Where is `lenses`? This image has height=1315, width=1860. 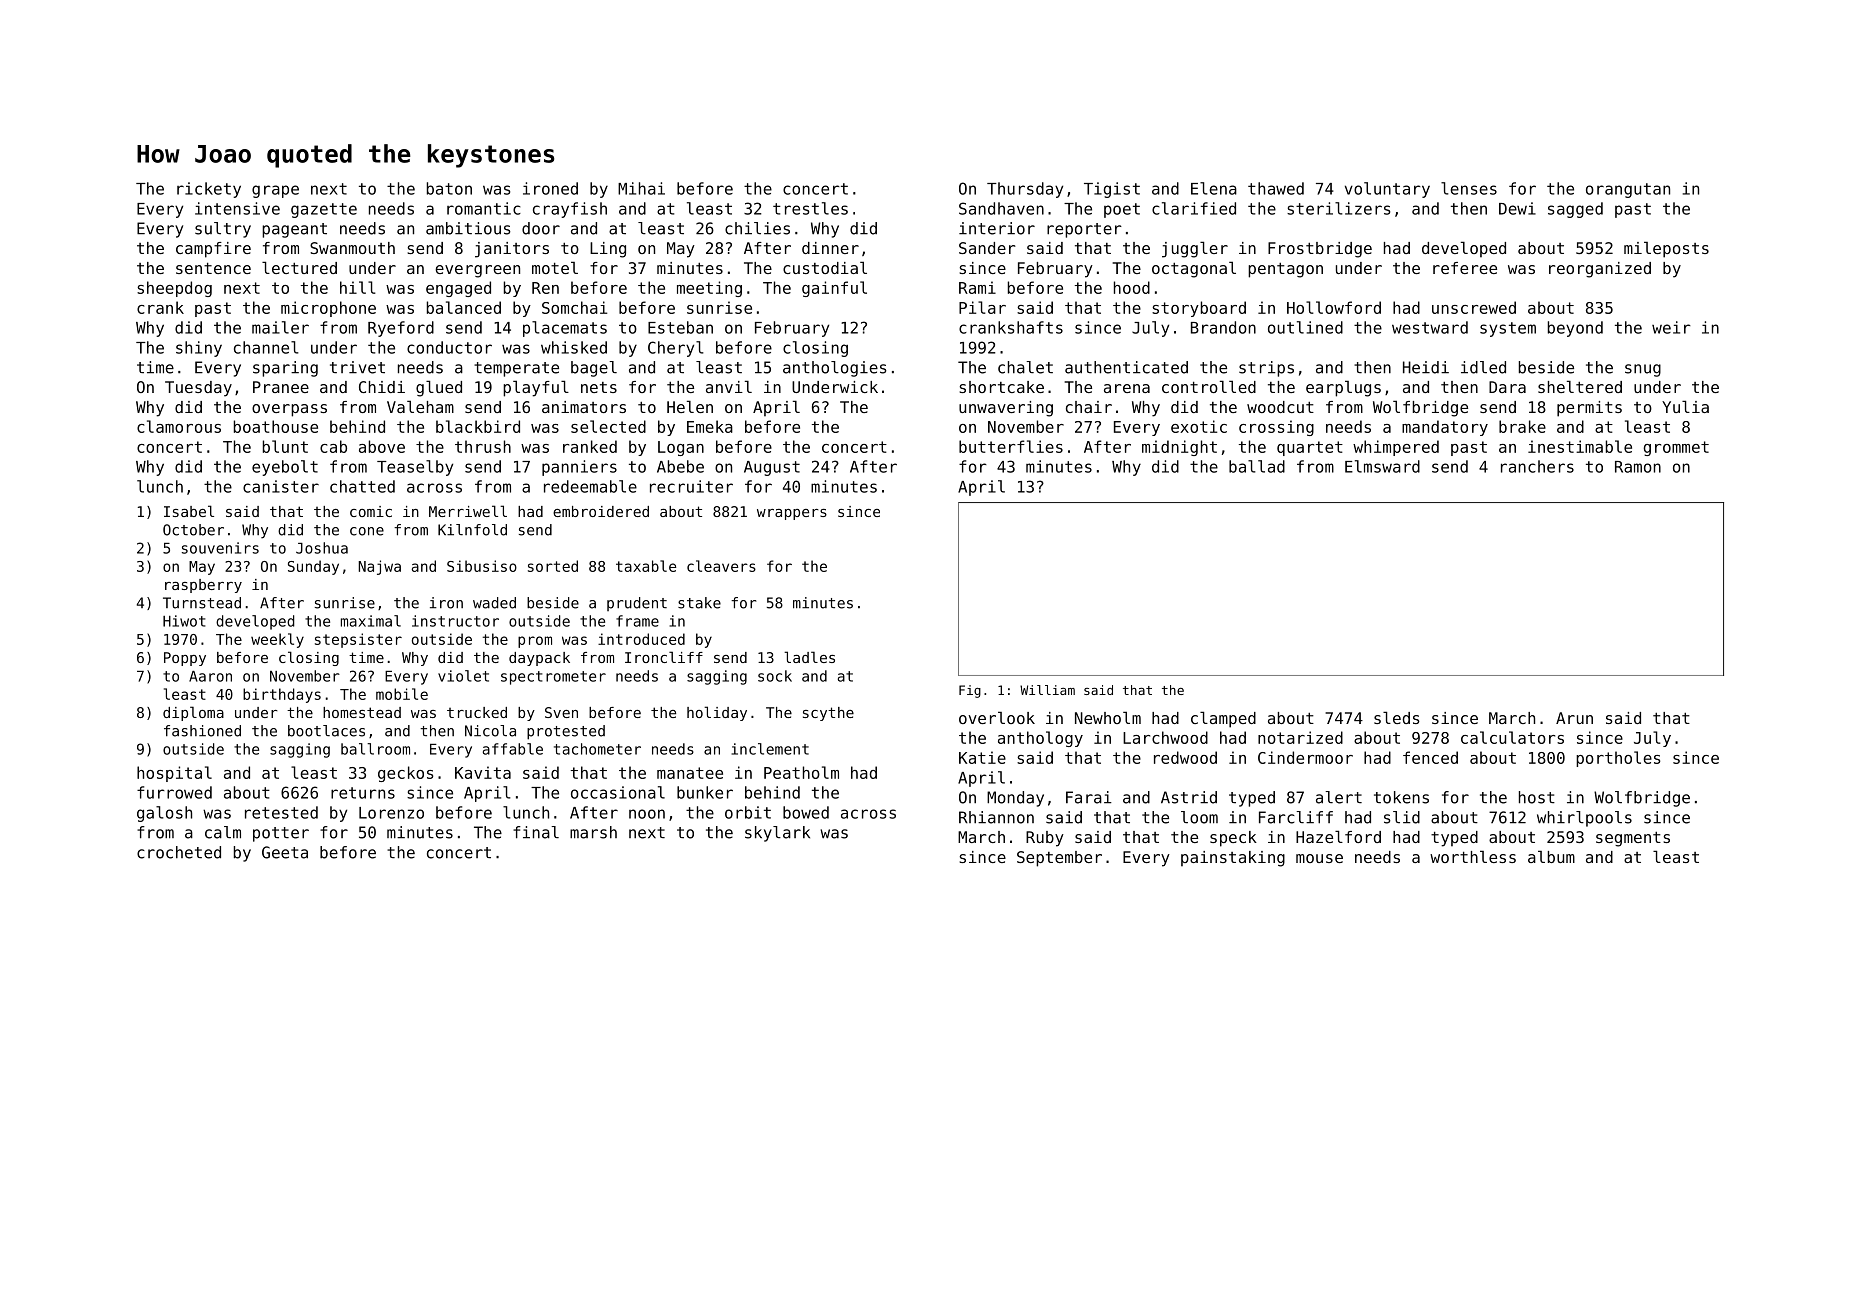 lenses is located at coordinates (1469, 188).
